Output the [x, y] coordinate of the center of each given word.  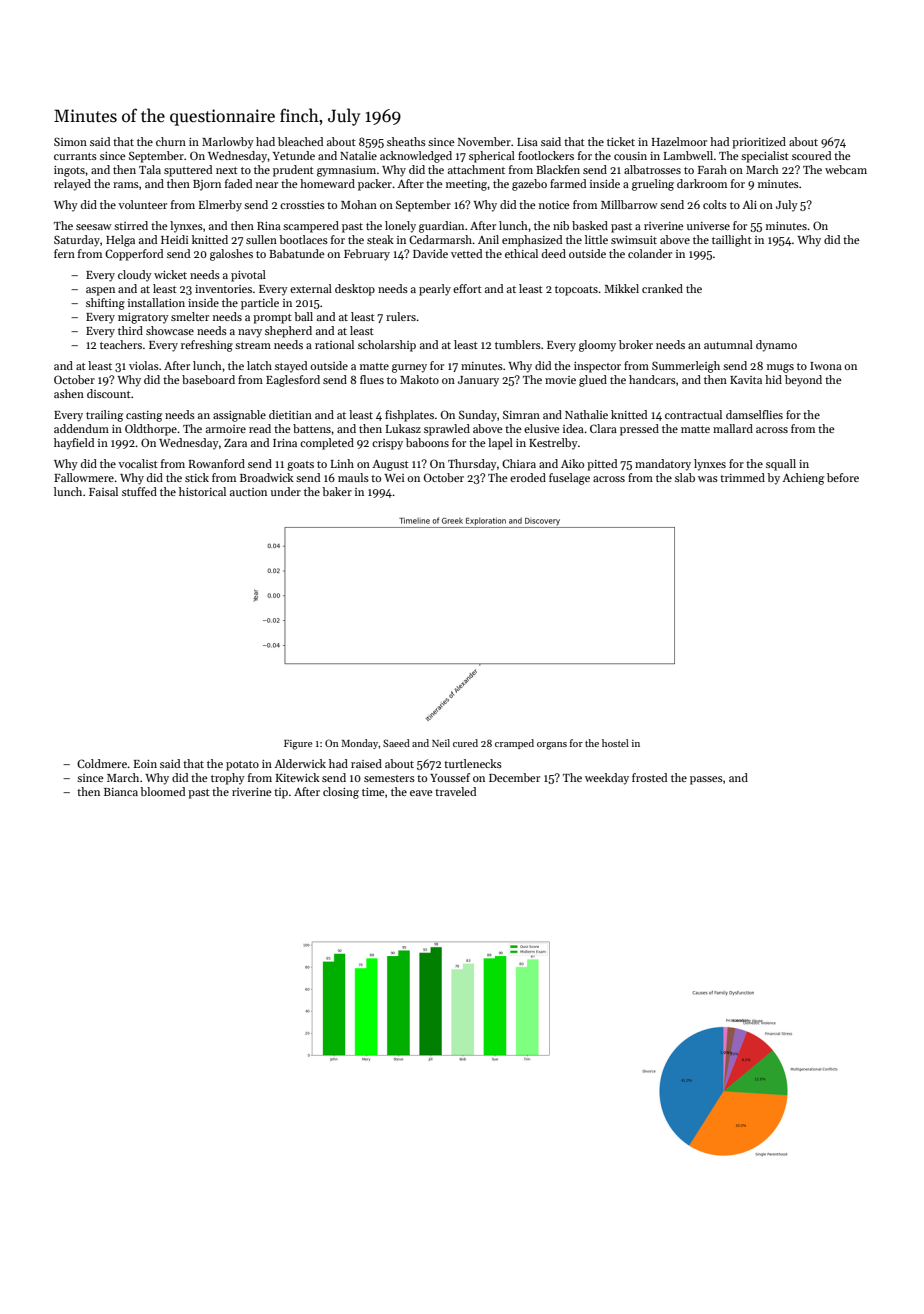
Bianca [121, 792]
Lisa [527, 142]
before [843, 477]
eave [421, 793]
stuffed [139, 491]
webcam [846, 169]
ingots [69, 171]
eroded [528, 477]
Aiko [572, 463]
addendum [81, 428]
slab [685, 477]
